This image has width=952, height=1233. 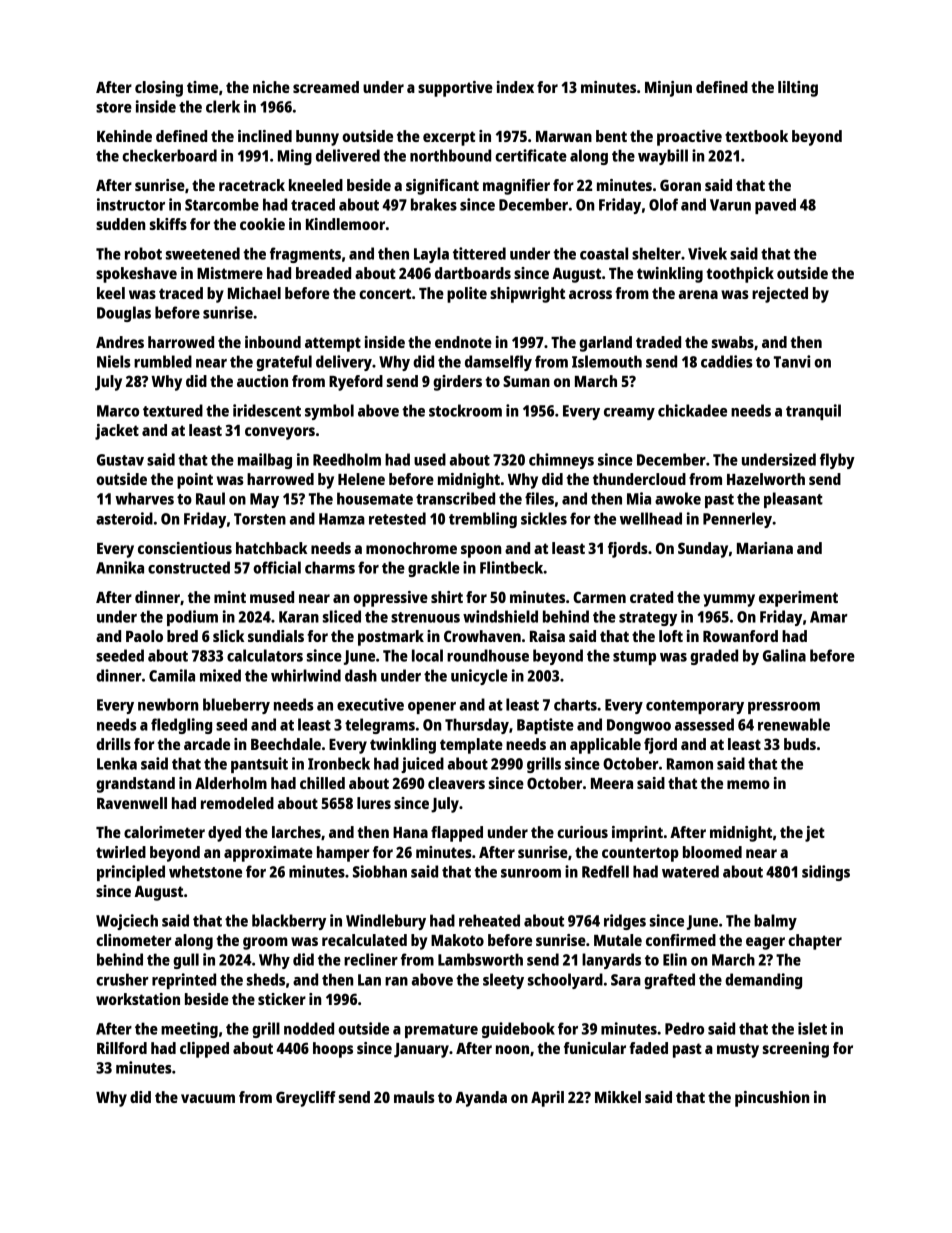 I want to click on vacuum, so click(x=208, y=1098).
